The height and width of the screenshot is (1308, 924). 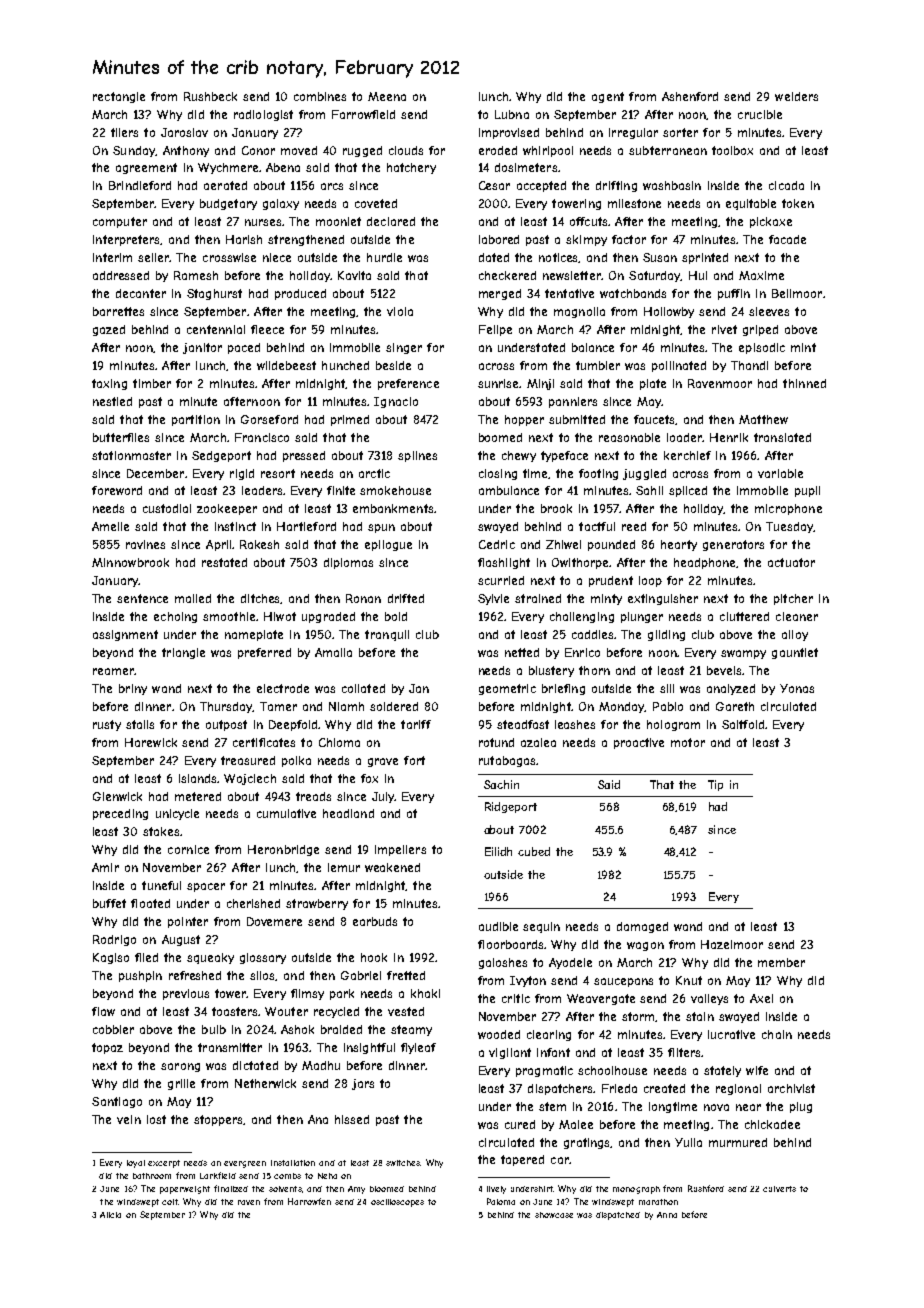 What do you see at coordinates (186, 151) in the screenshot?
I see `Anthony` at bounding box center [186, 151].
